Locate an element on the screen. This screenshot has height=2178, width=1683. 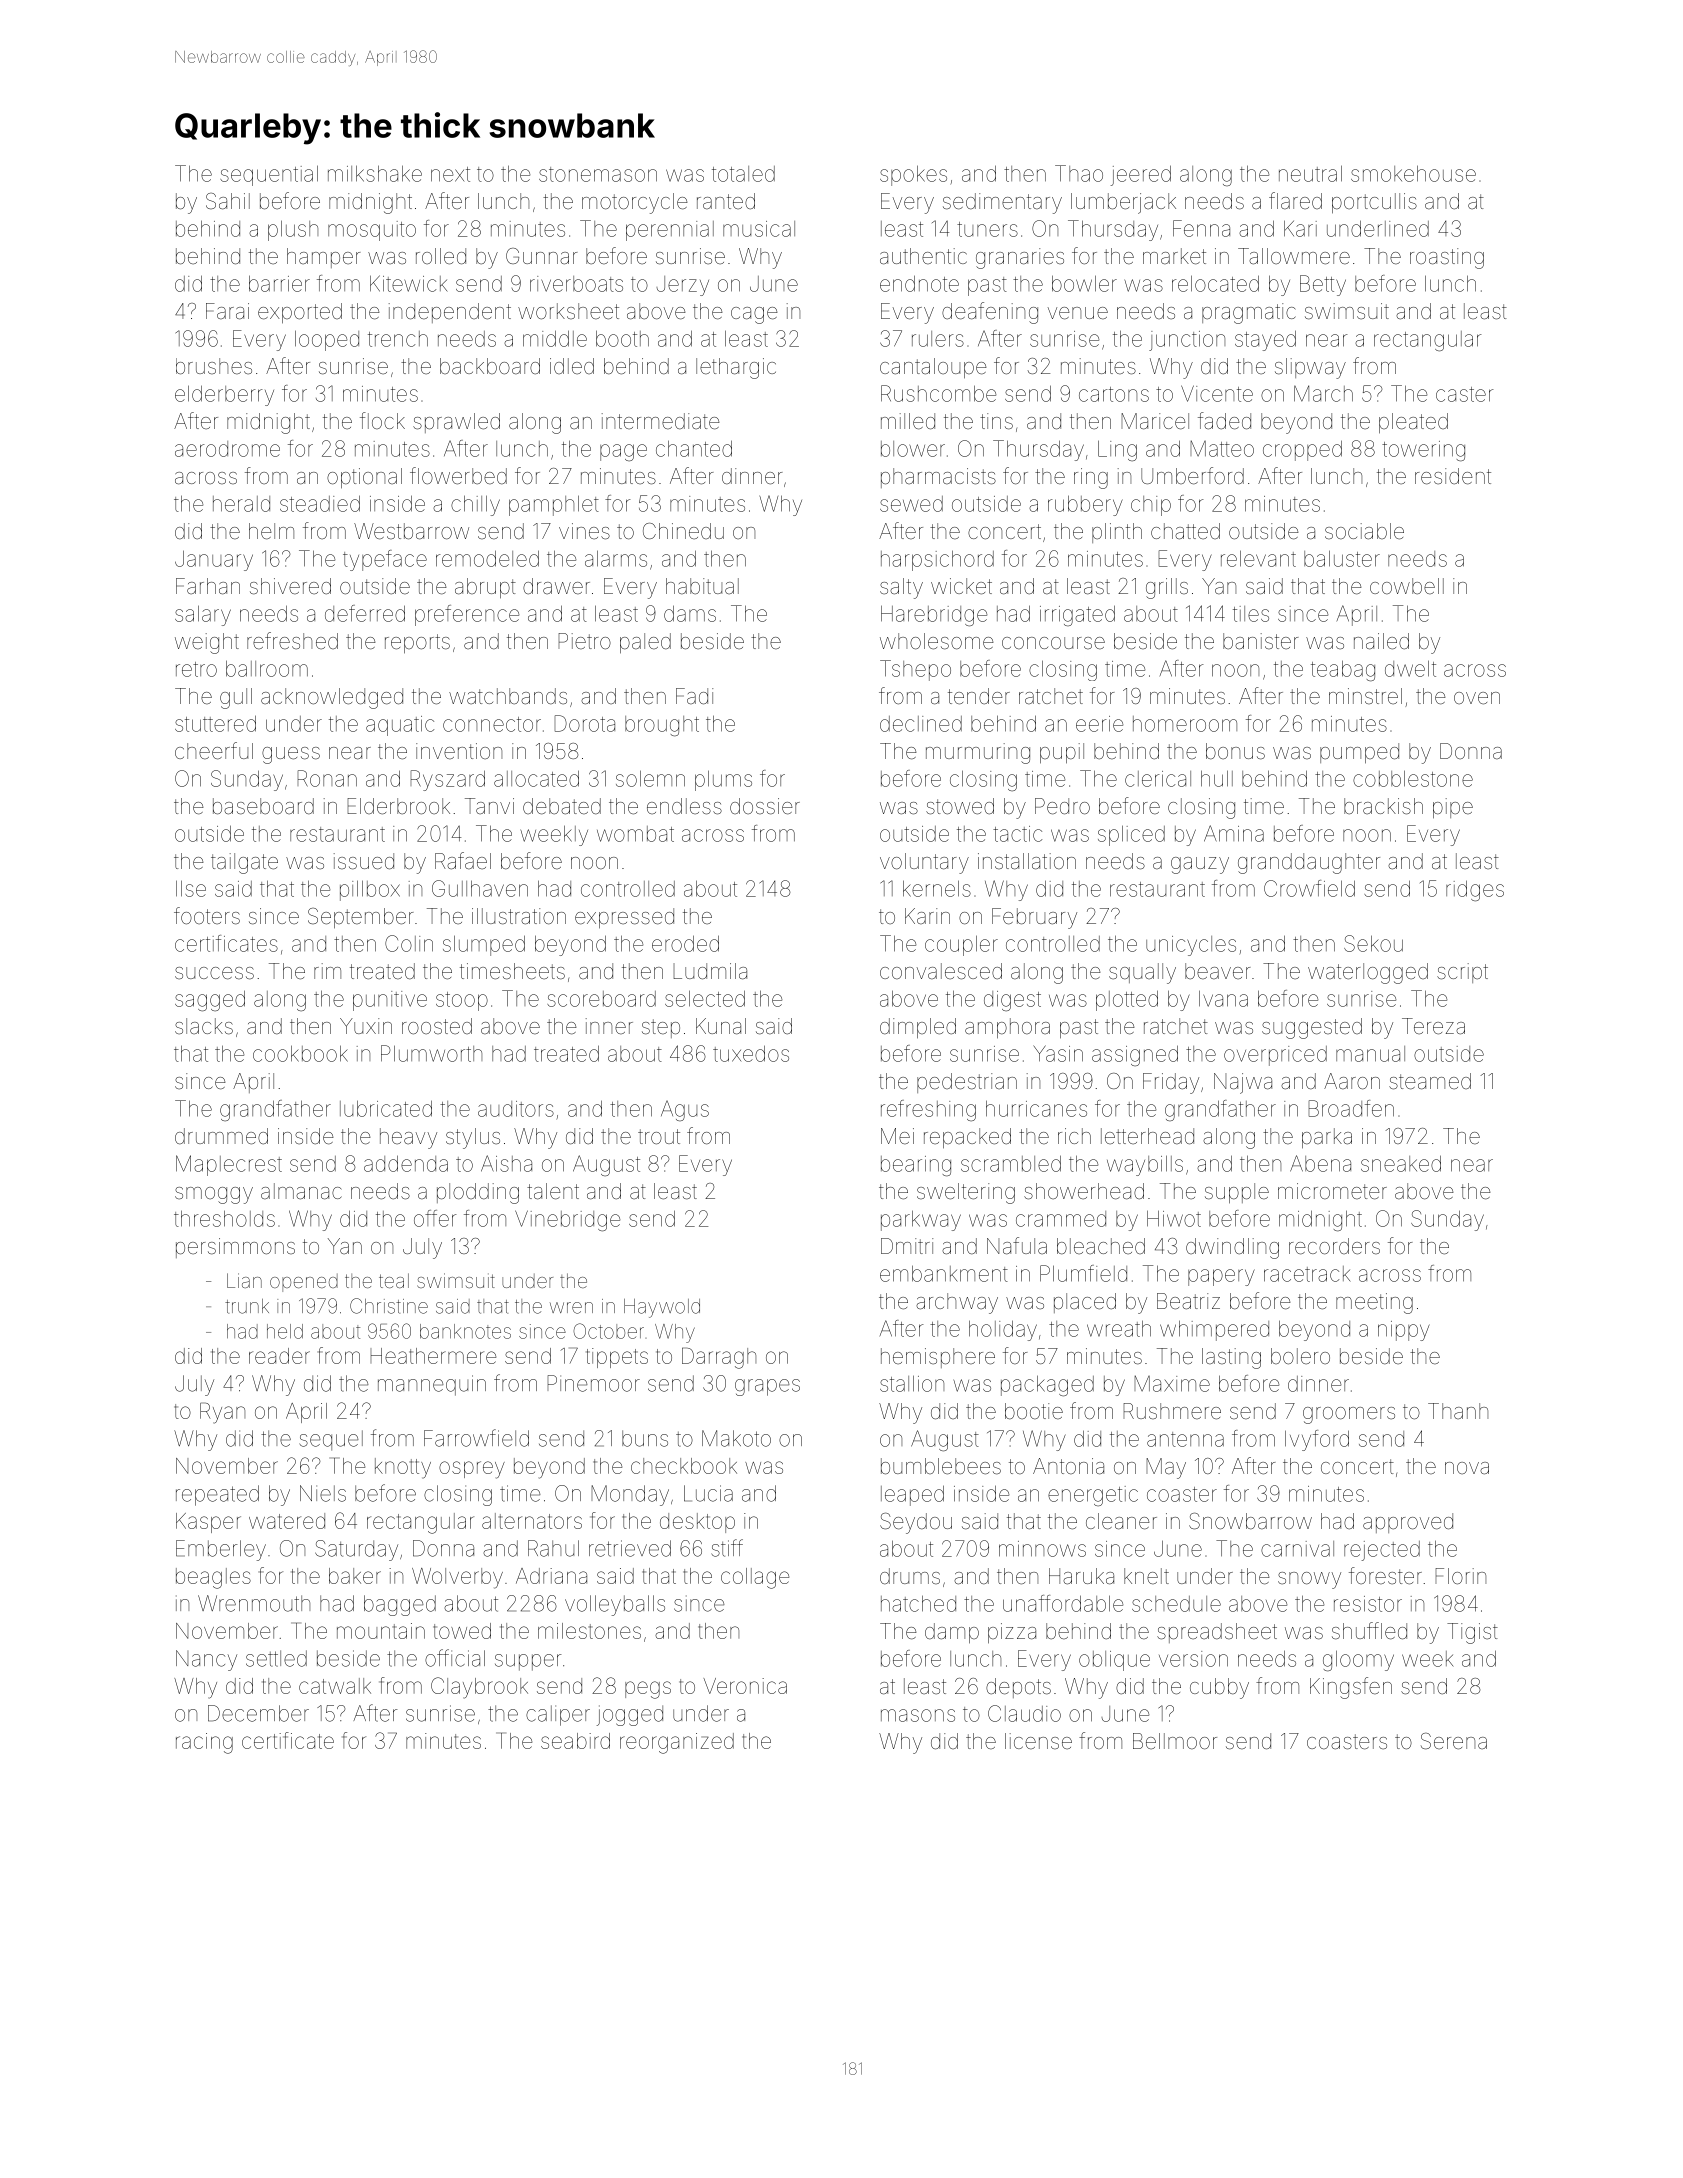
lumberjack is located at coordinates (1123, 203).
